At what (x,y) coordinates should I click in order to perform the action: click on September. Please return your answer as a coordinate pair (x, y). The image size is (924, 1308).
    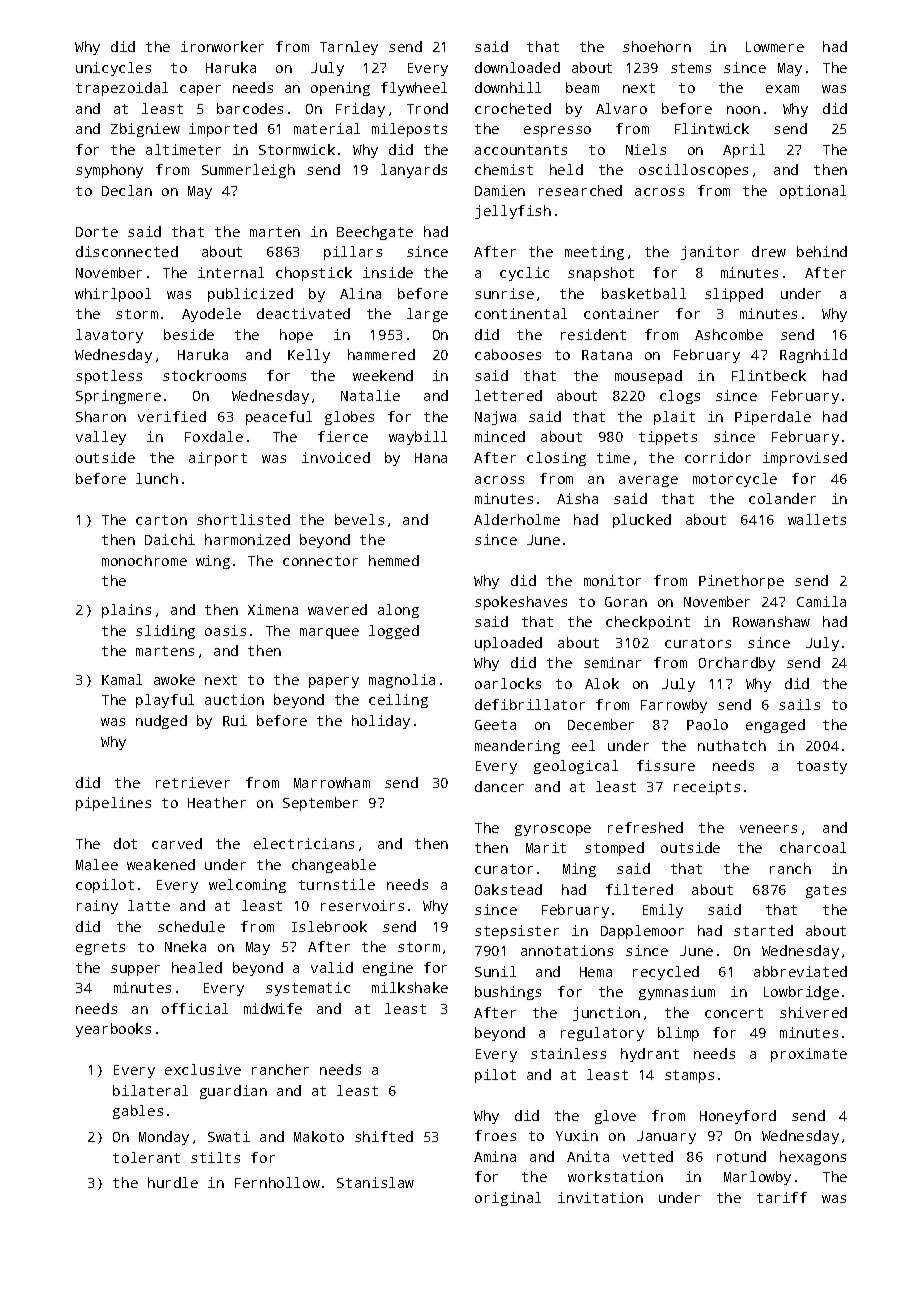
    Looking at the image, I should click on (320, 804).
